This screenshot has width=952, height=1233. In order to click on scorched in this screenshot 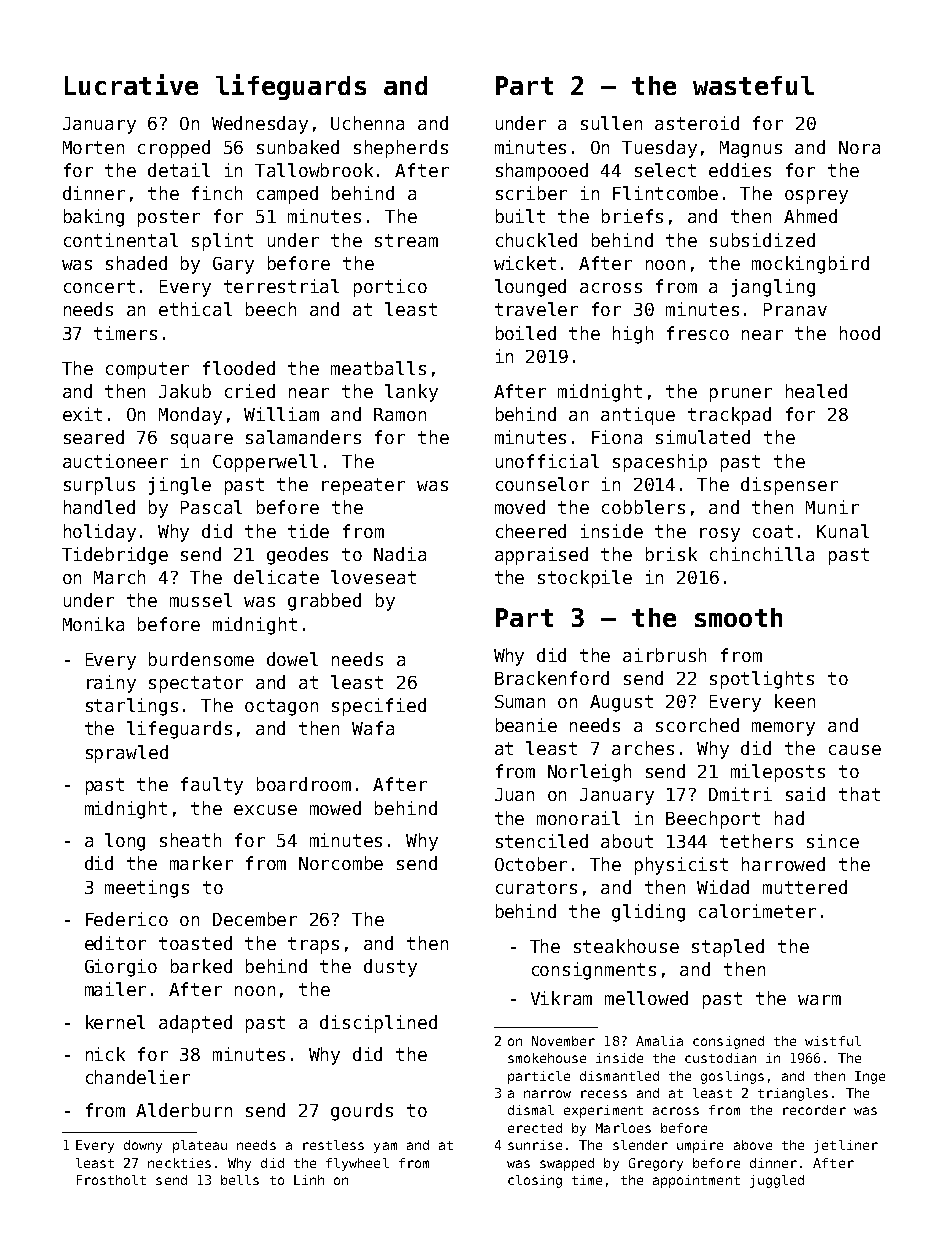, I will do `click(697, 725)`.
